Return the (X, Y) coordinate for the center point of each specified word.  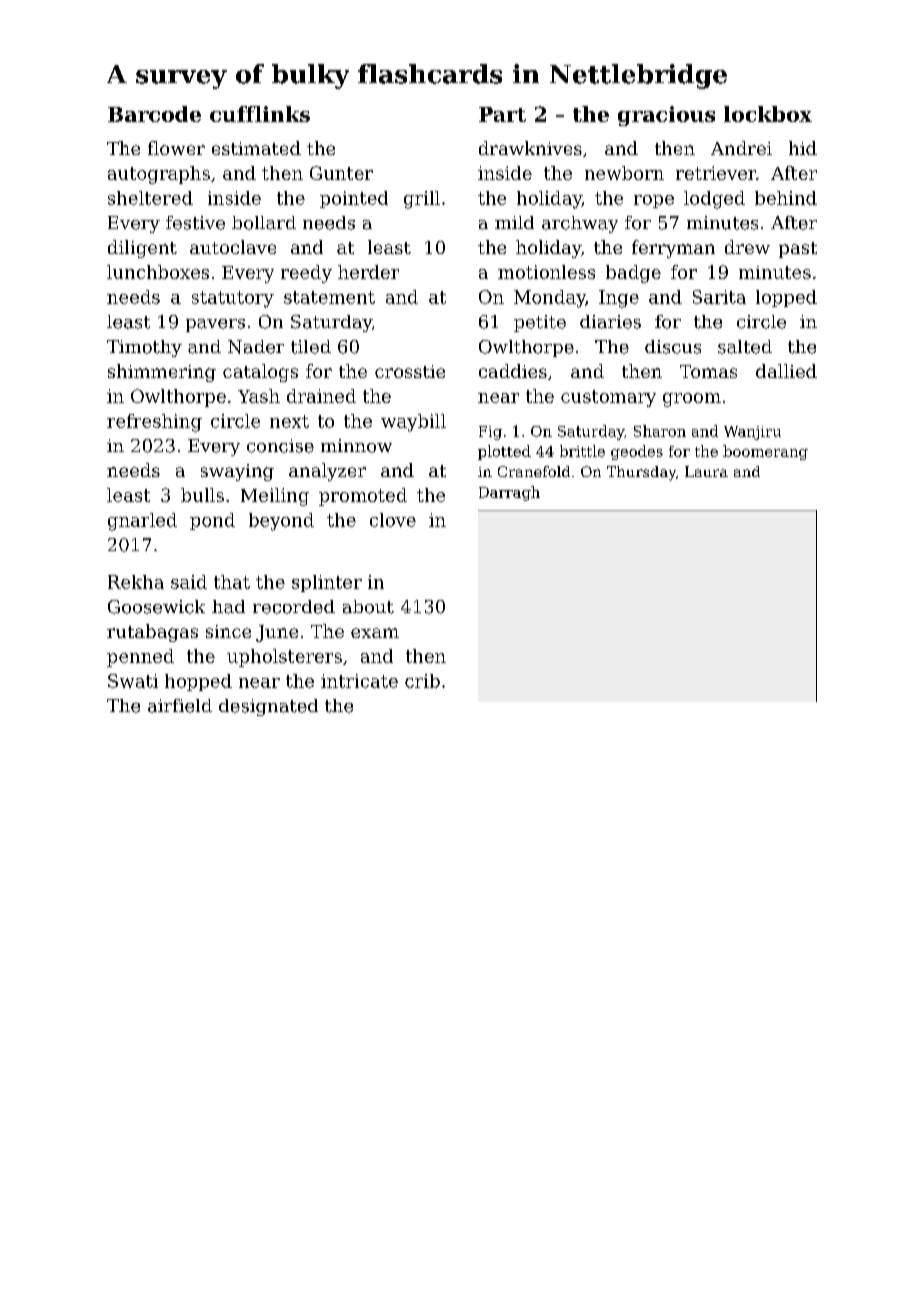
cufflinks (260, 114)
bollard (264, 223)
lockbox (768, 114)
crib (422, 681)
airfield (180, 706)
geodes (637, 452)
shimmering (162, 373)
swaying (237, 472)
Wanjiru (752, 433)
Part (502, 114)
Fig (490, 433)
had (228, 607)
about (368, 607)
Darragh (509, 493)
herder (368, 272)
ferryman (673, 249)
